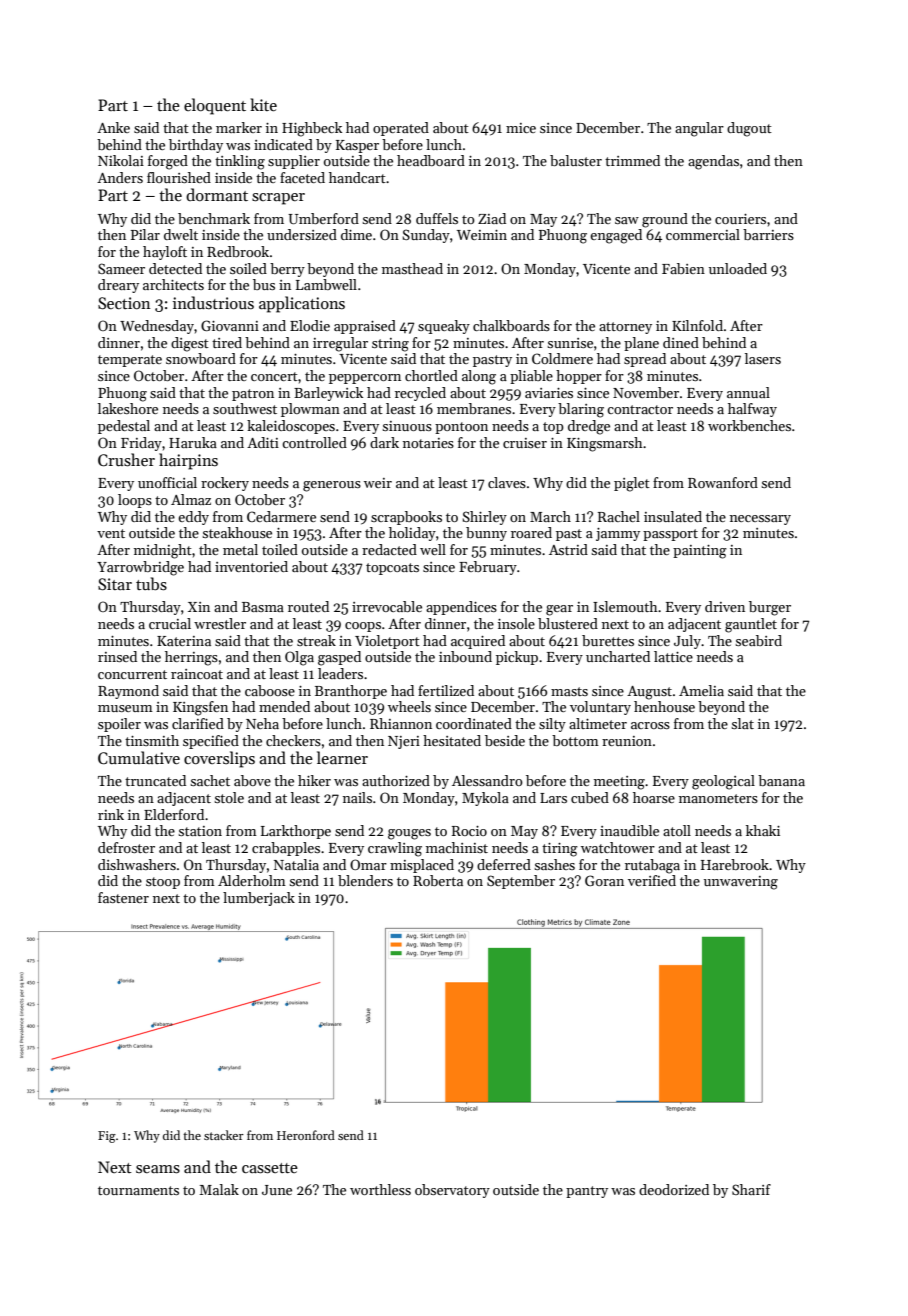  Describe the element at coordinates (380, 1189) in the image. I see `worthless` at that location.
